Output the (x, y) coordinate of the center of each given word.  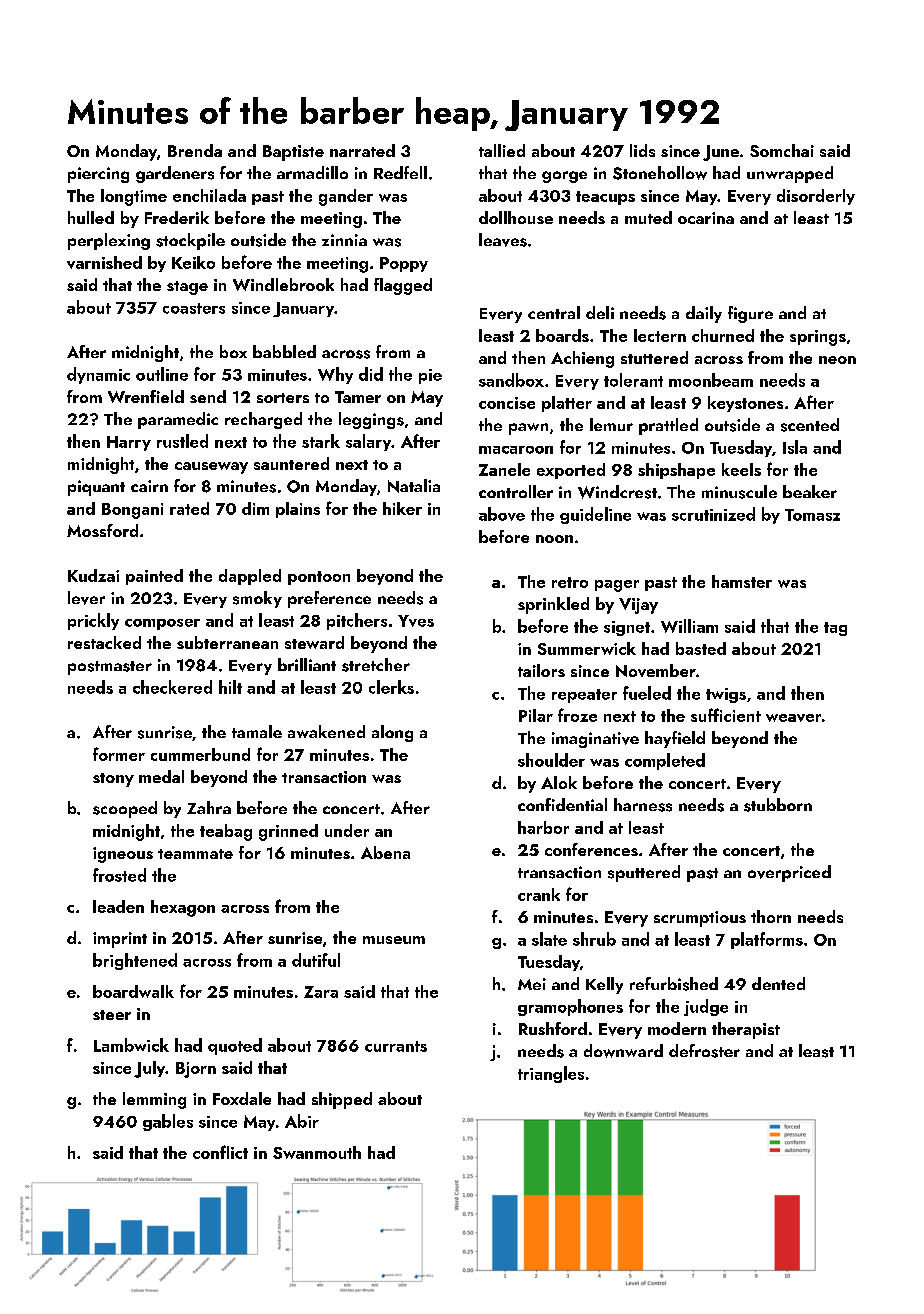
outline (162, 374)
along (392, 733)
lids (642, 150)
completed (665, 761)
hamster (742, 581)
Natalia (414, 486)
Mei (532, 984)
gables (168, 1122)
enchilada (209, 195)
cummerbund (200, 754)
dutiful (316, 960)
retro (570, 582)
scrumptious (700, 919)
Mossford (102, 530)
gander (346, 197)
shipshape (676, 471)
